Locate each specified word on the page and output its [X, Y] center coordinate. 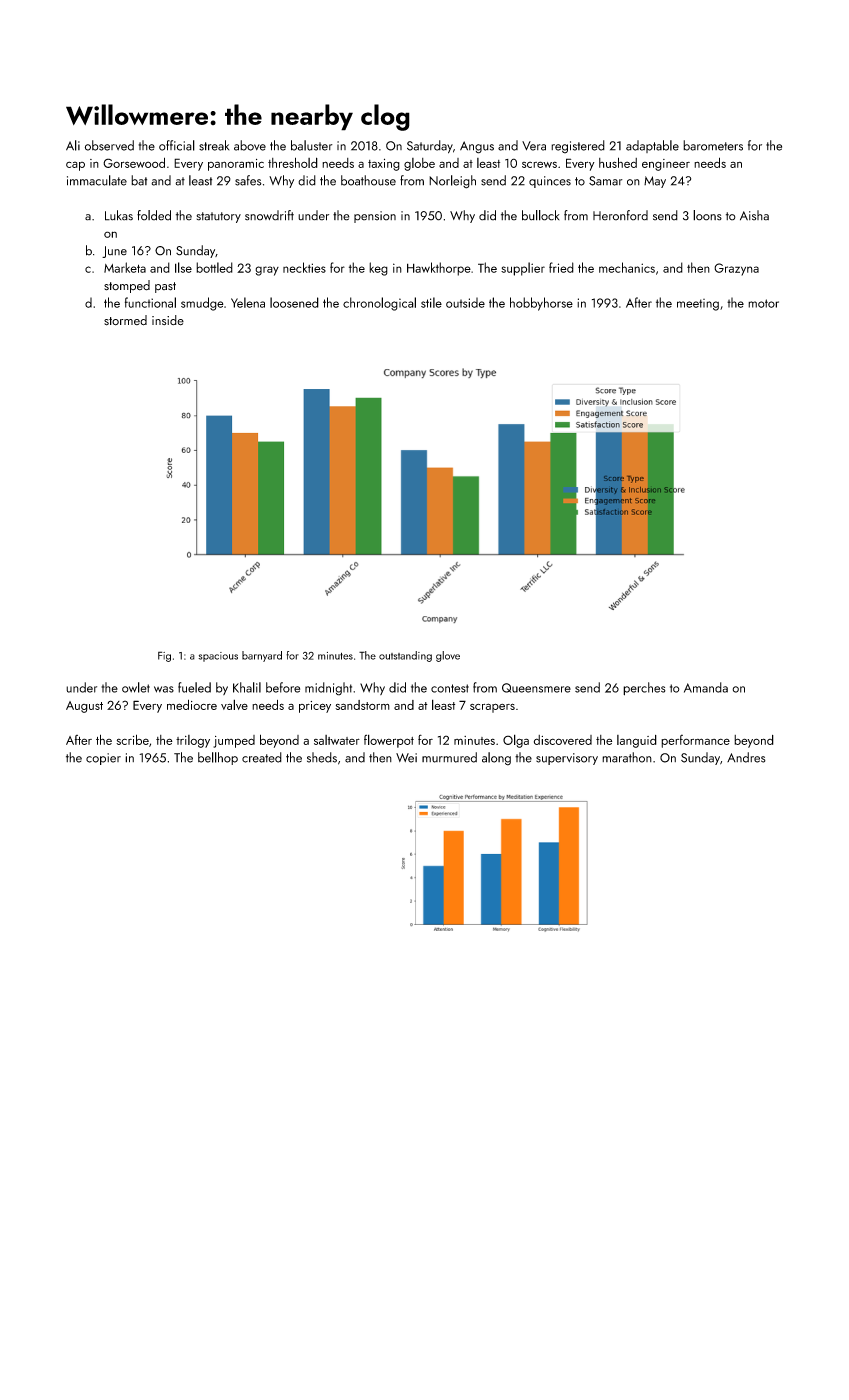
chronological [379, 304]
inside [168, 320]
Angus [477, 147]
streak [214, 145]
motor [763, 303]
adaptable [652, 146]
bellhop [218, 758]
